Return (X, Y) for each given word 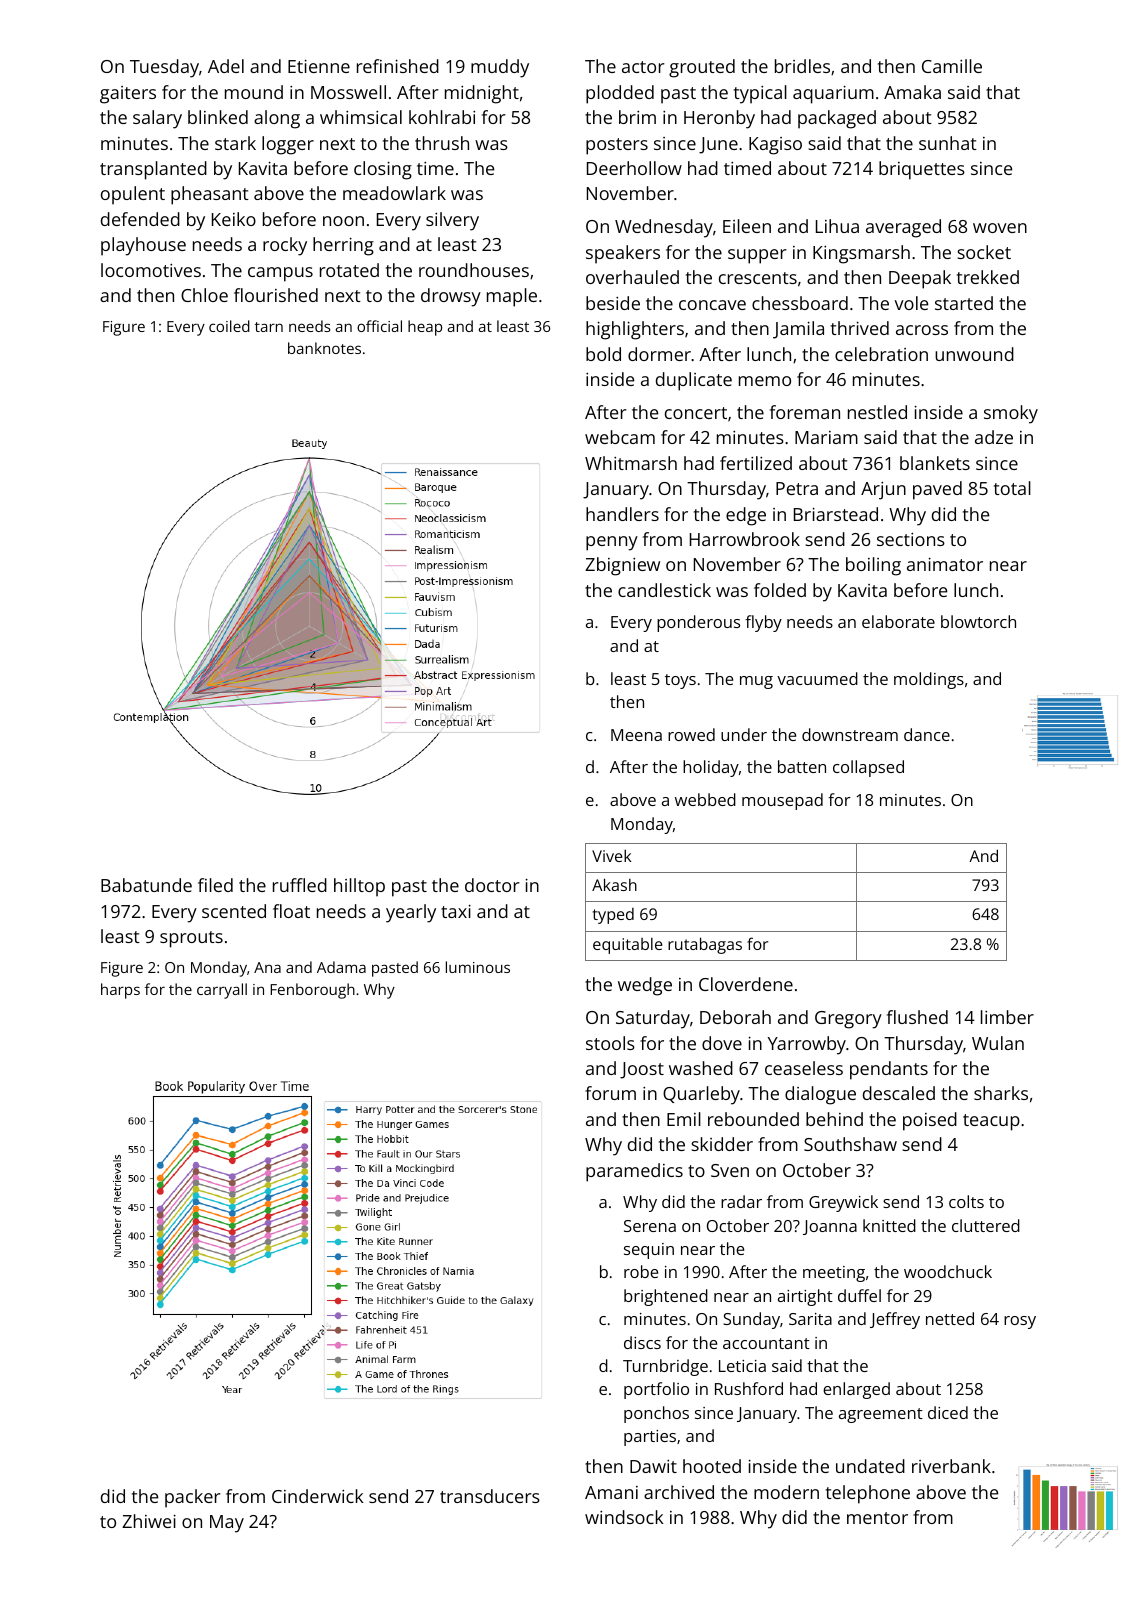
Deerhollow (634, 168)
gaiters (128, 95)
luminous (478, 967)
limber (1007, 1017)
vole (911, 303)
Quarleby (701, 1095)
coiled (229, 326)
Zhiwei (149, 1521)
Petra (797, 488)
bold (603, 354)
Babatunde (146, 885)
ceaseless (804, 1068)
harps (120, 991)
